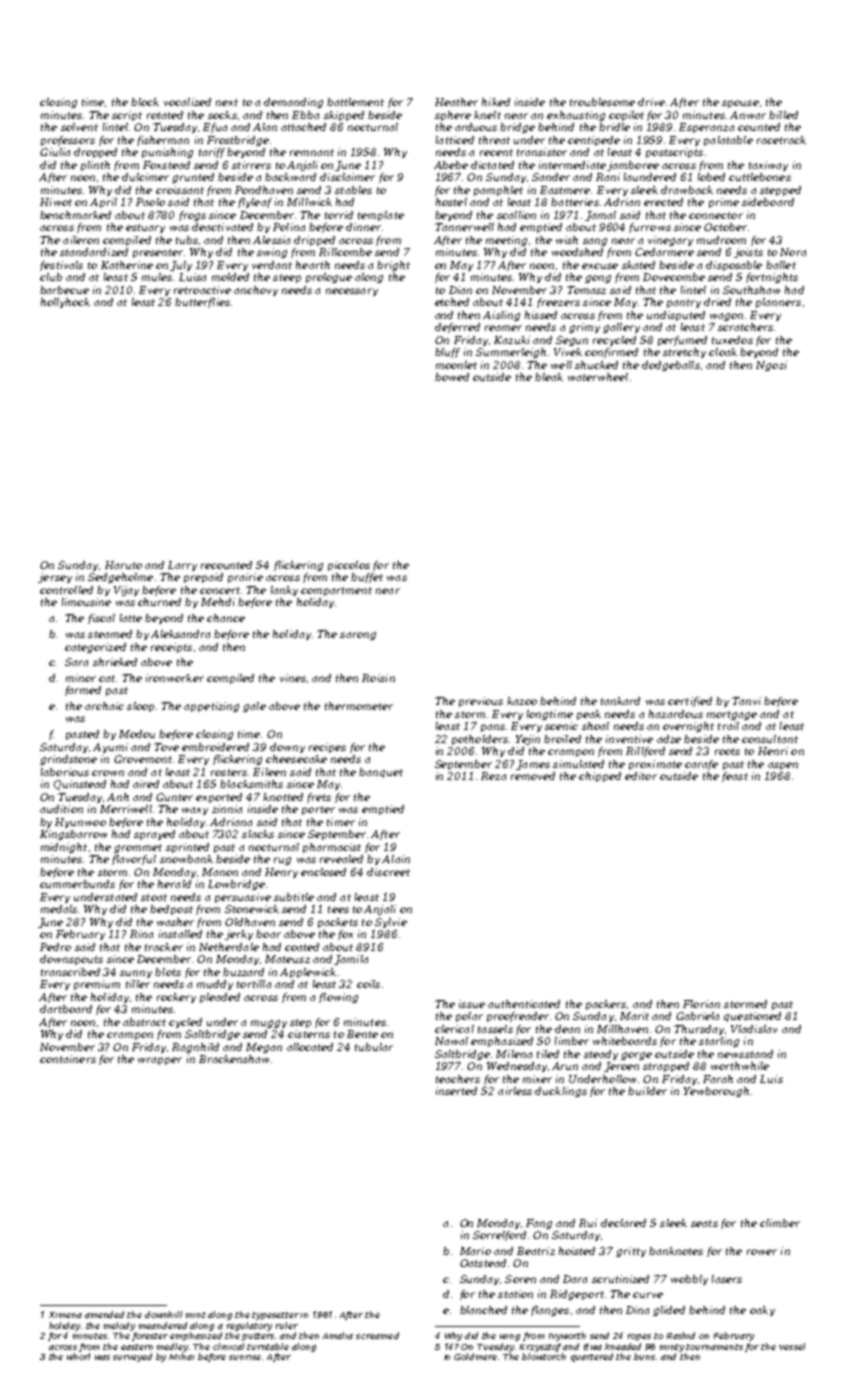 This image has height=1400, width=849. What do you see at coordinates (220, 998) in the image?
I see `pleaded` at bounding box center [220, 998].
